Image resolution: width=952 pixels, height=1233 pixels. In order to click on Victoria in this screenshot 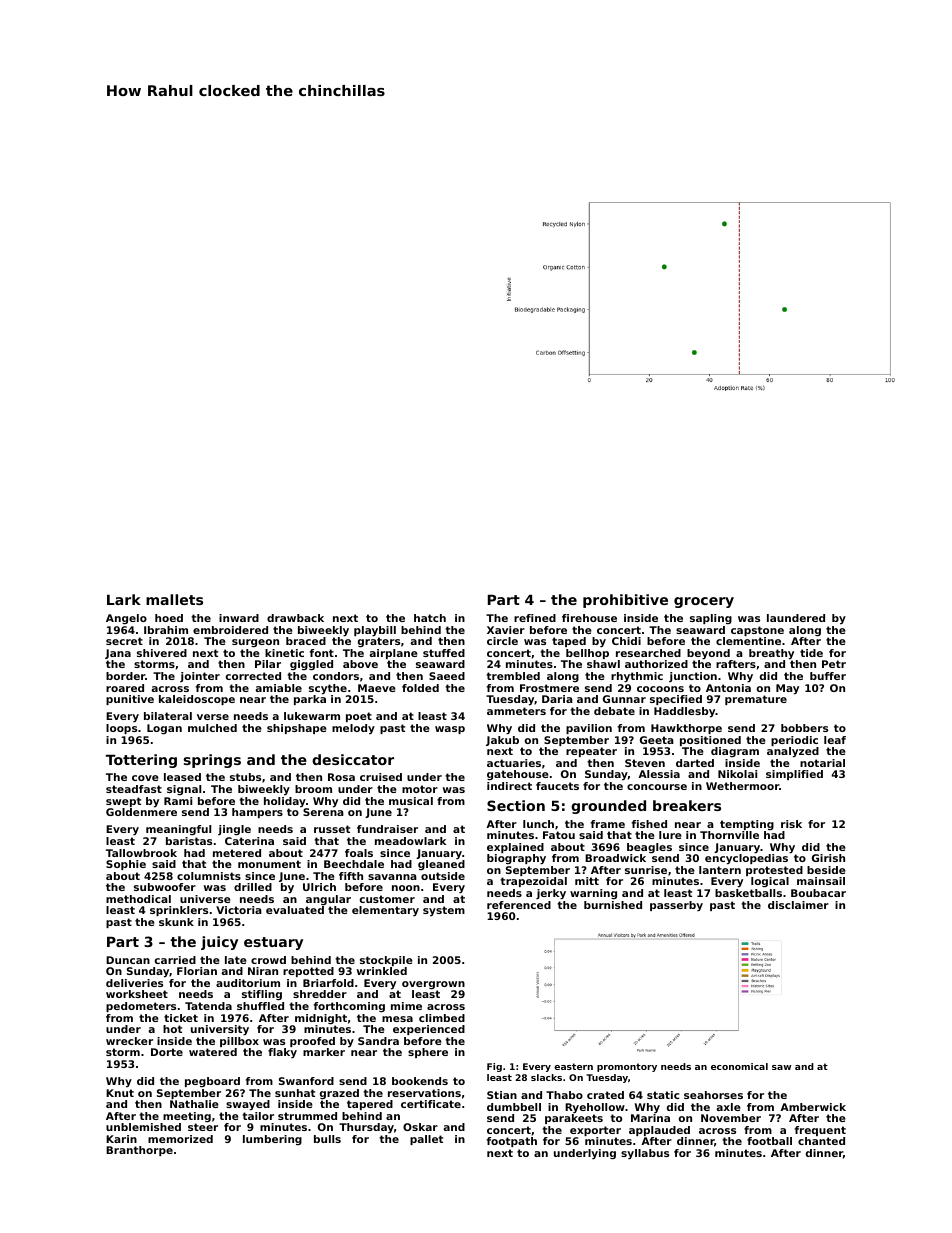, I will do `click(239, 910)`.
